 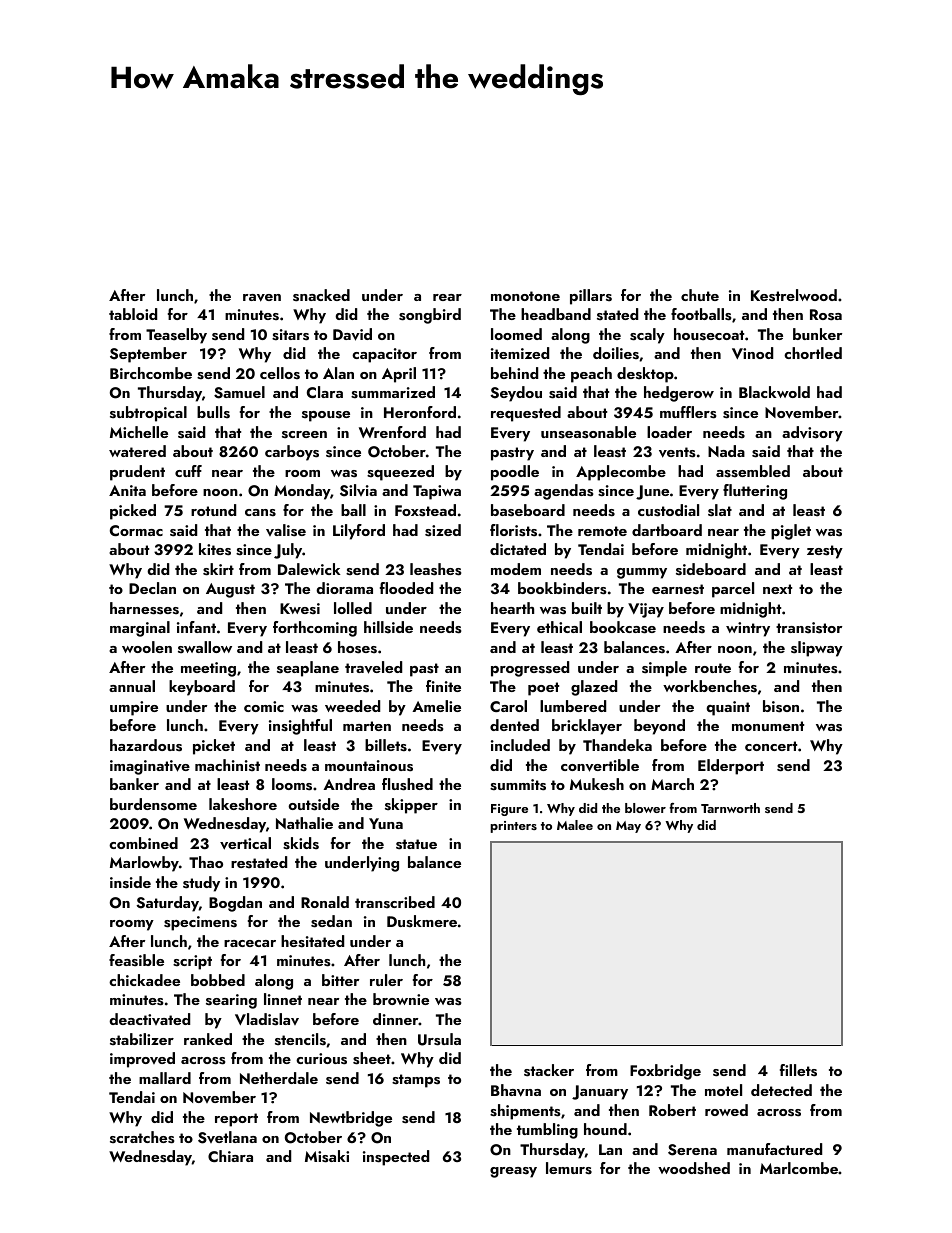 I want to click on chute, so click(x=700, y=295).
